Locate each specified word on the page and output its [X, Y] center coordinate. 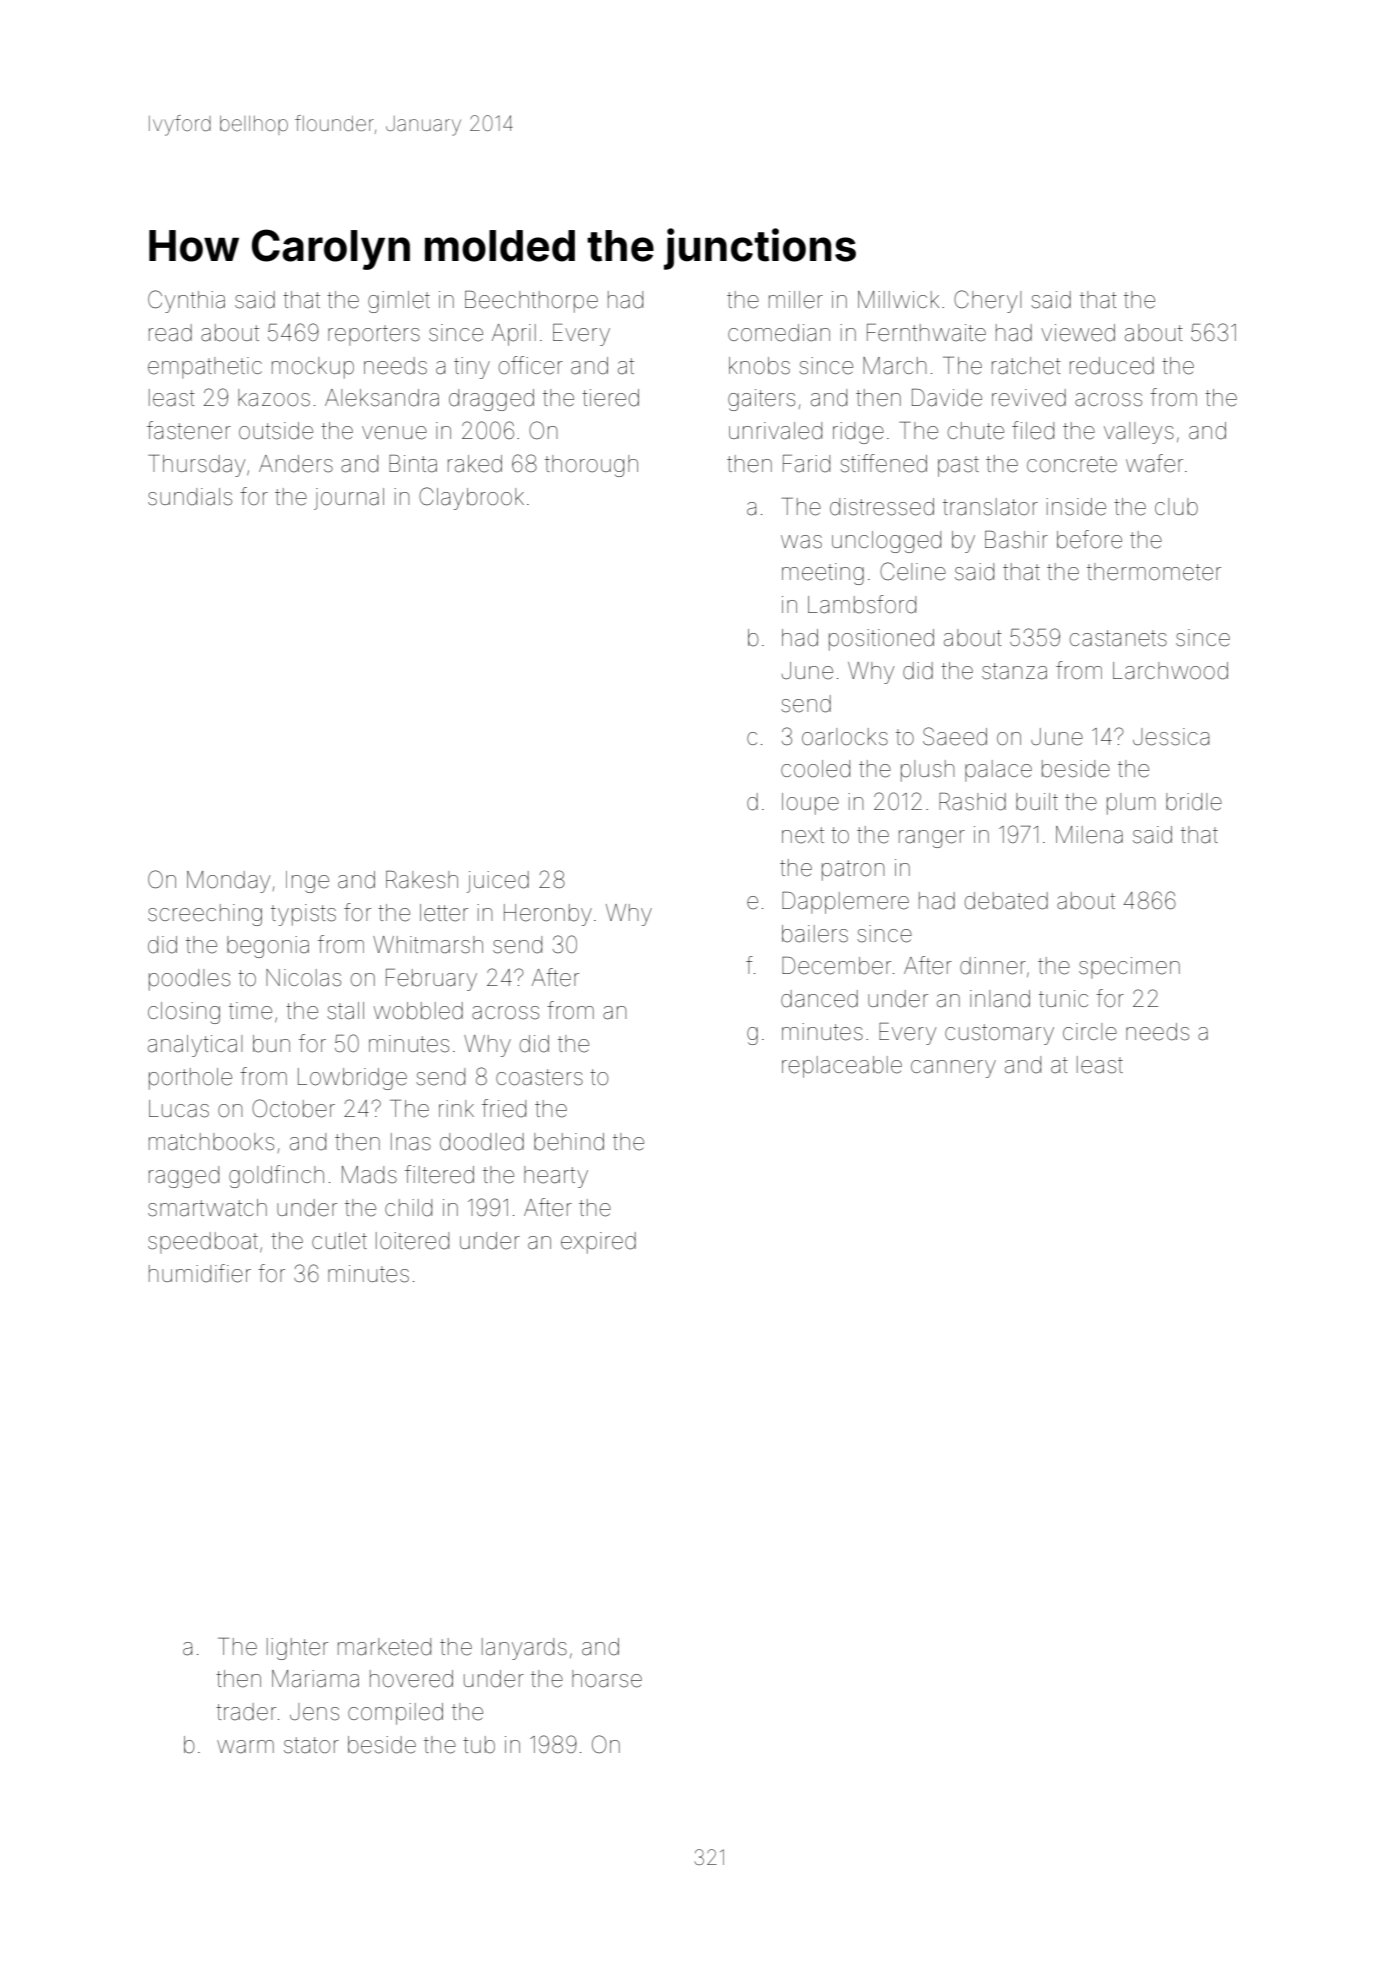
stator [311, 1745]
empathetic [205, 368]
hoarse [607, 1679]
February [431, 980]
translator [990, 507]
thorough [591, 466]
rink [456, 1108]
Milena [1089, 835]
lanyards [524, 1649]
